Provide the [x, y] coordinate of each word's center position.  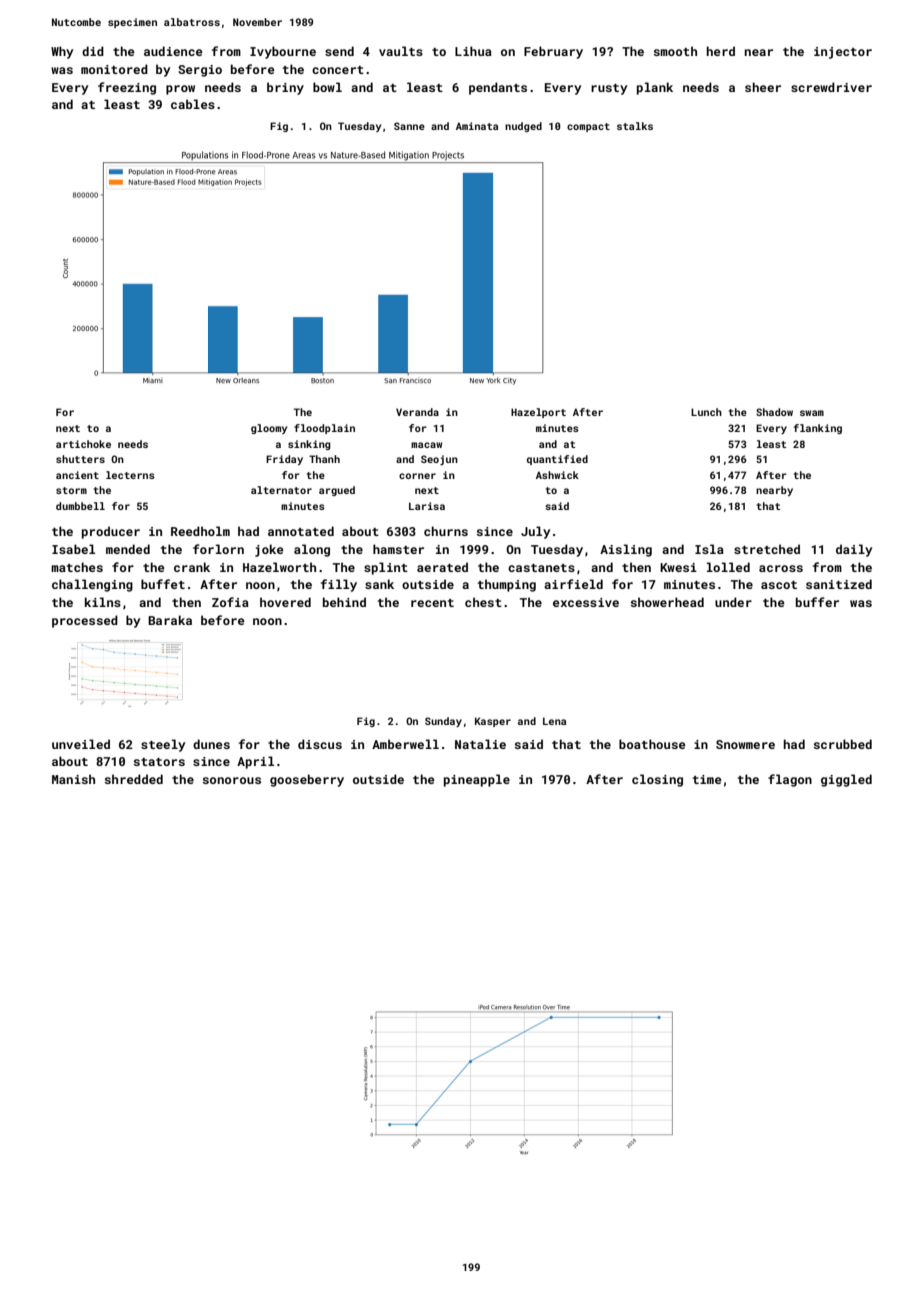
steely [163, 745]
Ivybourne [283, 52]
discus [320, 744]
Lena [554, 721]
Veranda [417, 412]
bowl [327, 87]
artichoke [83, 444]
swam [812, 413]
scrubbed [843, 744]
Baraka [170, 620]
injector [843, 53]
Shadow [774, 412]
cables [193, 104]
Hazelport [538, 413]
